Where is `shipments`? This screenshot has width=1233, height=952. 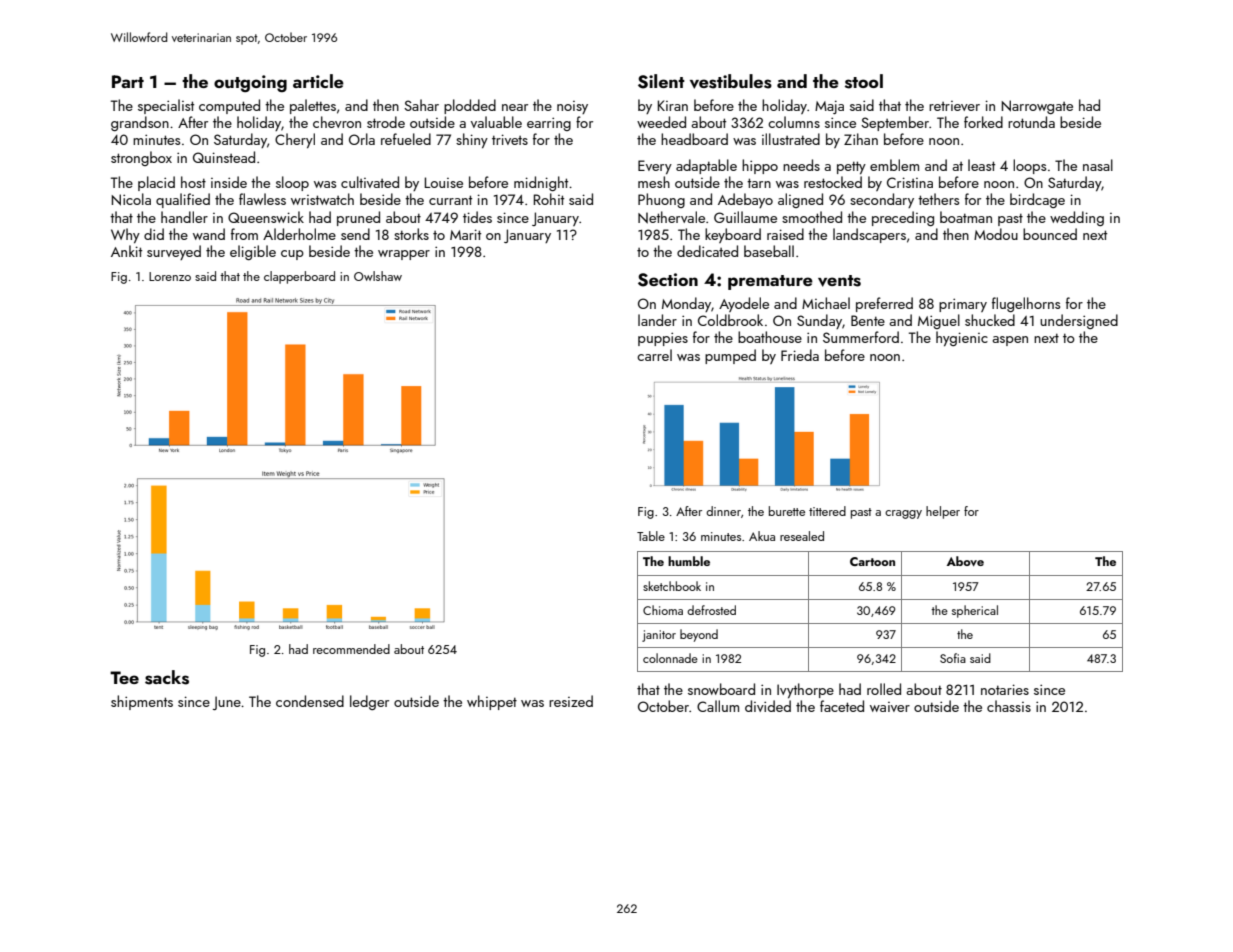
shipments is located at coordinates (142, 702).
